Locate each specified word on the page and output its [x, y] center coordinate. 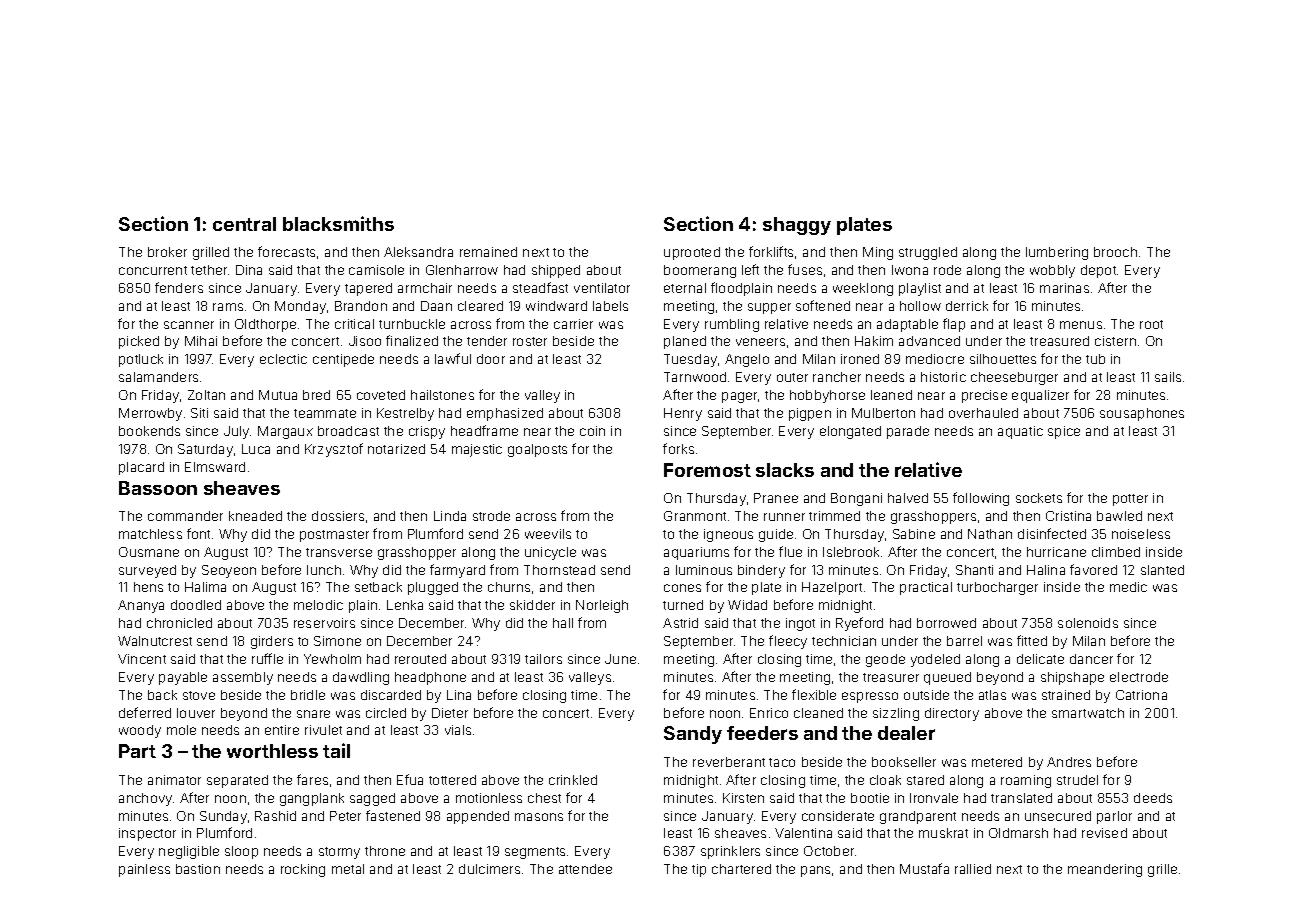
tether [209, 270]
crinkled [573, 780]
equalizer [1040, 396]
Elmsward [215, 467]
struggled [928, 253]
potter [1130, 500]
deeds [1153, 798]
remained [488, 252]
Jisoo [365, 341]
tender [487, 341]
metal [348, 869]
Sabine [914, 534]
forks [678, 448]
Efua [410, 779]
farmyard [457, 571]
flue [790, 551]
